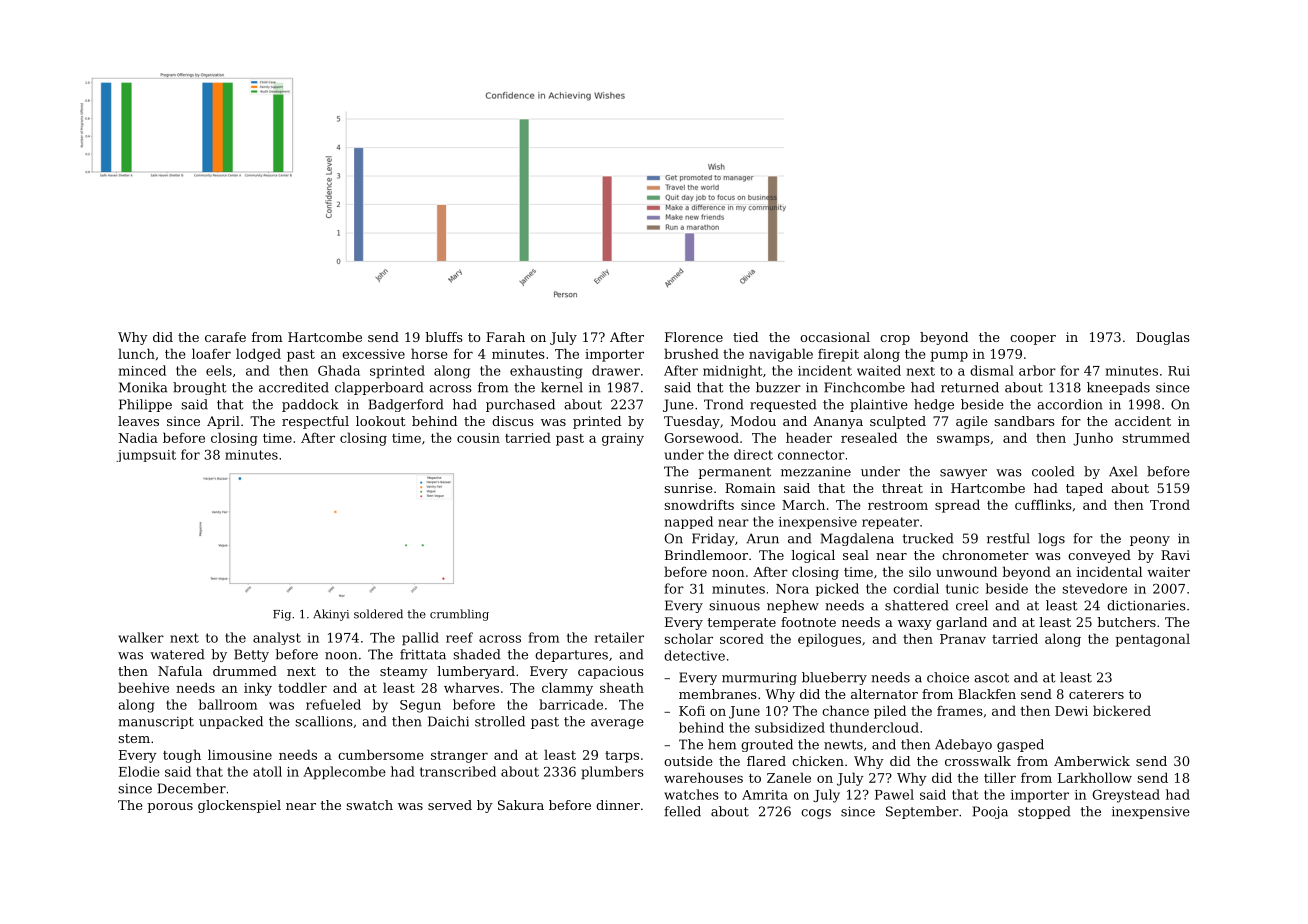 The height and width of the image is (924, 1308). Describe the element at coordinates (546, 372) in the image. I see `exhausting` at that location.
